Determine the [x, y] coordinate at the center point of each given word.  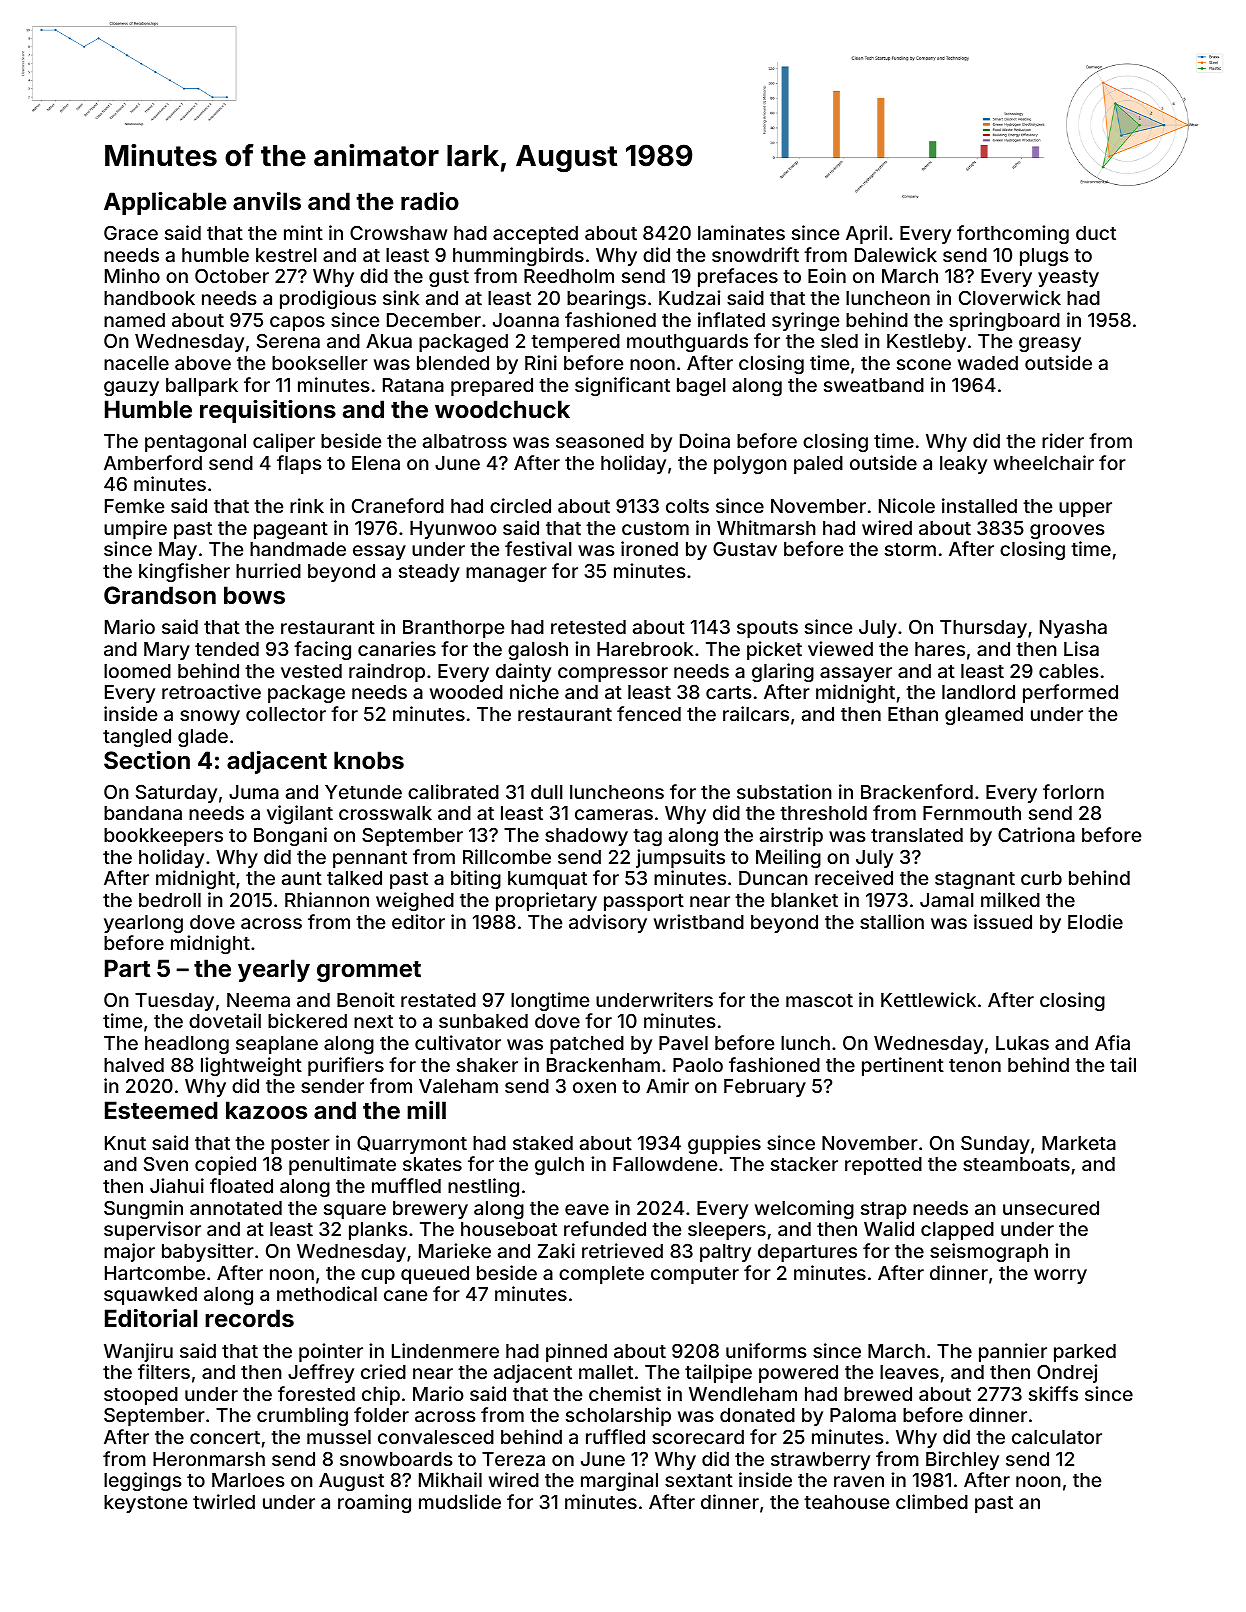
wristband [699, 921]
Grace [131, 232]
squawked [150, 1296]
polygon [750, 465]
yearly [274, 970]
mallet [606, 1372]
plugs [1044, 257]
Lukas [1022, 1043]
